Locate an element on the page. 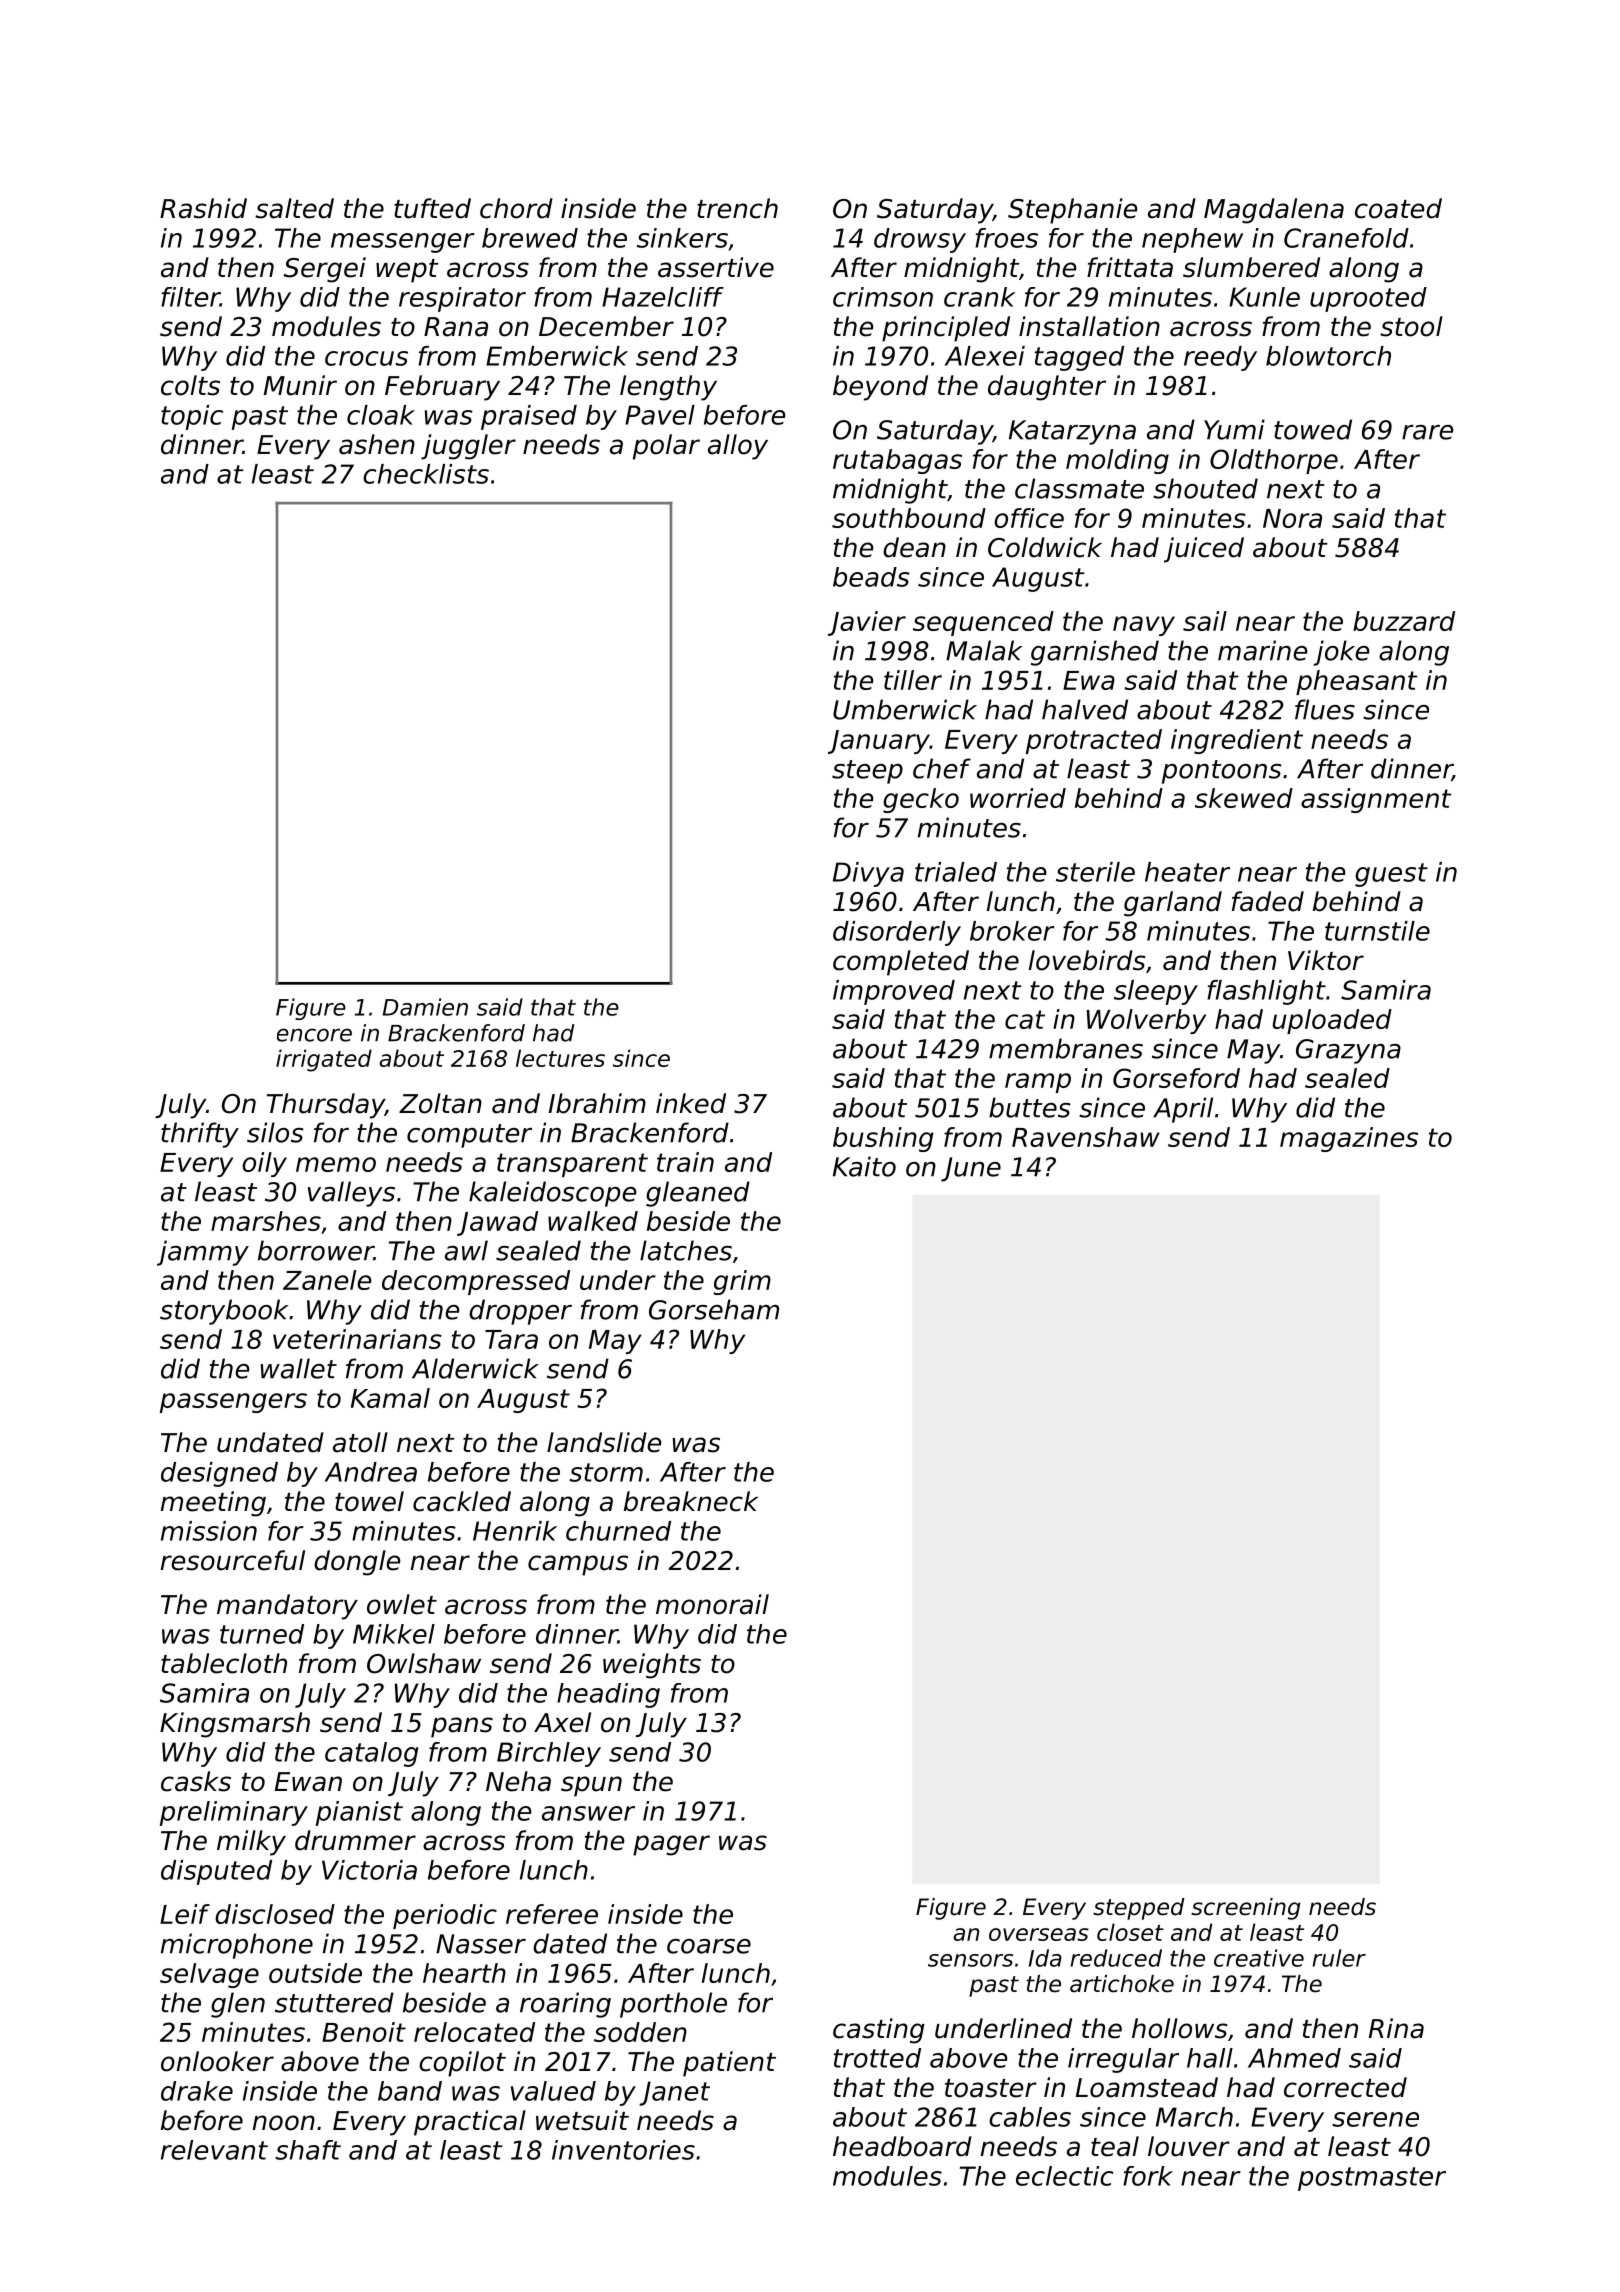  tufted is located at coordinates (432, 208).
